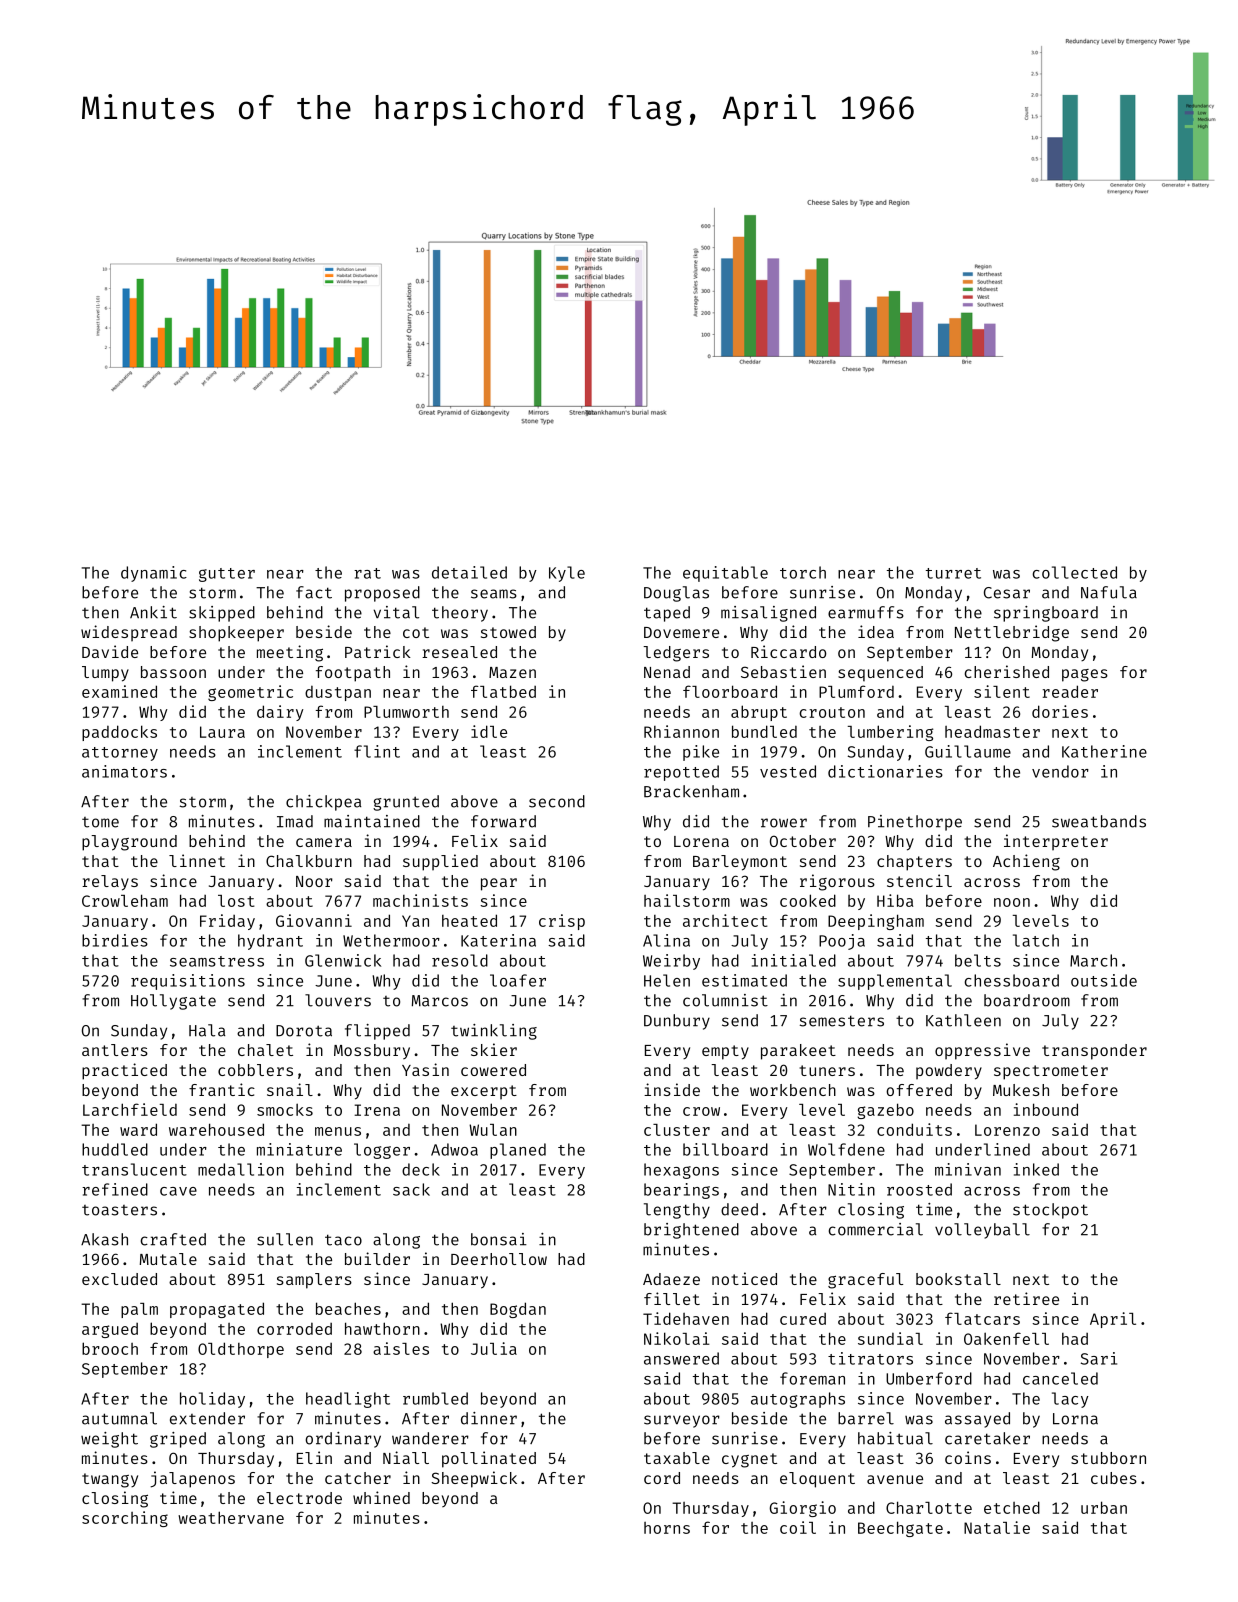  Describe the element at coordinates (567, 574) in the screenshot. I see `Kyle` at that location.
